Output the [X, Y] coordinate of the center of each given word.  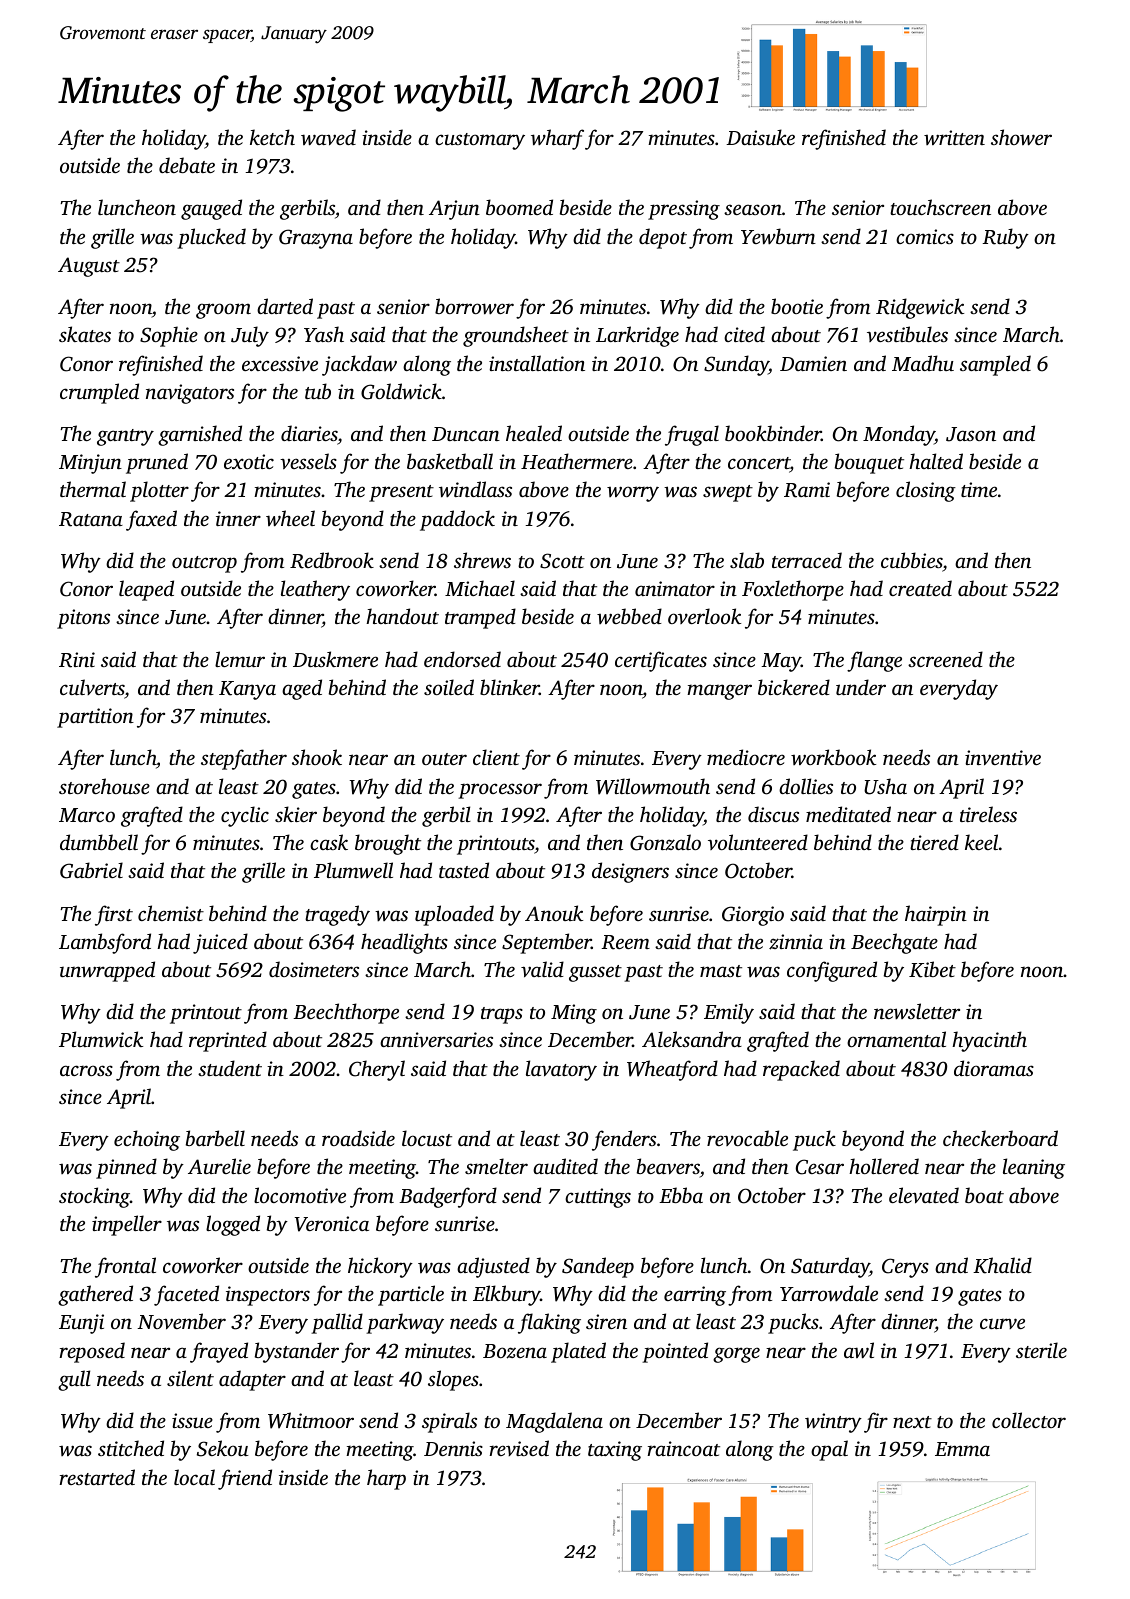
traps [502, 1015]
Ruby [1006, 238]
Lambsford [105, 943]
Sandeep [598, 1267]
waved [328, 137]
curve [1002, 1323]
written [954, 137]
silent [190, 1378]
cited [744, 334]
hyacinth [989, 1041]
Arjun [454, 210]
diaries [309, 434]
